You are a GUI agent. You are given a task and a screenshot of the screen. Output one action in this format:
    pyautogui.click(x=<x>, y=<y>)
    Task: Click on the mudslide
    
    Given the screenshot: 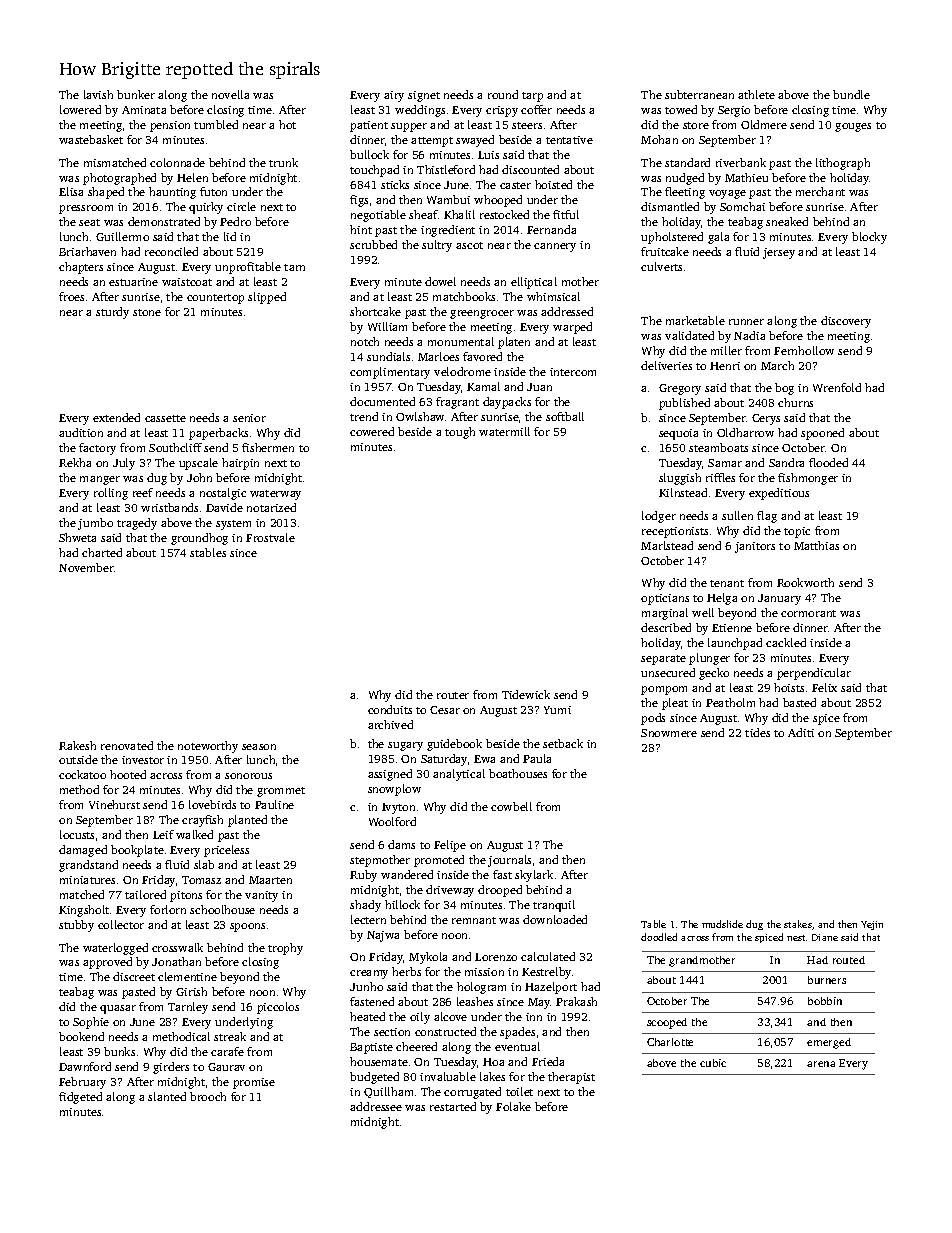 What is the action you would take?
    pyautogui.click(x=722, y=924)
